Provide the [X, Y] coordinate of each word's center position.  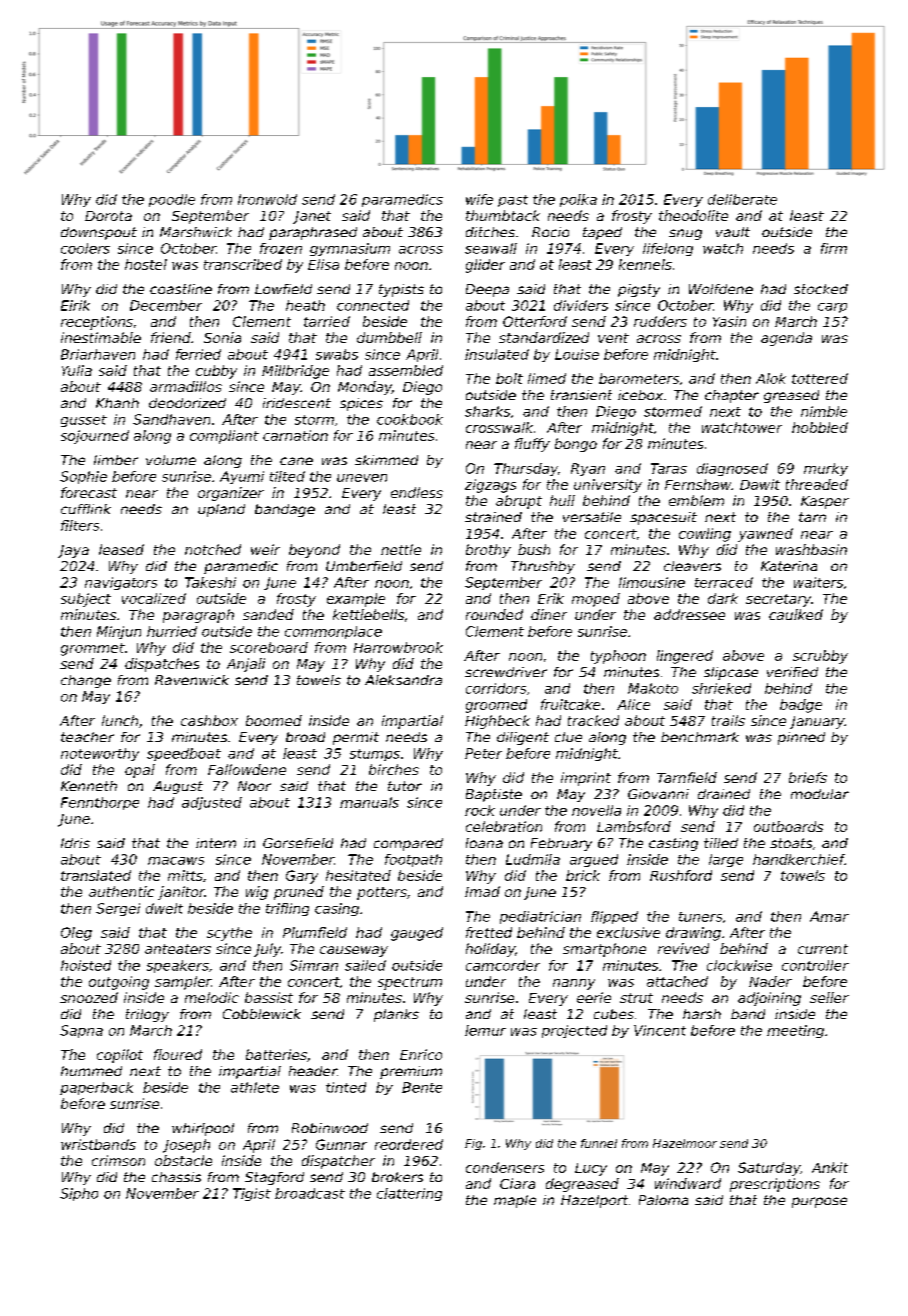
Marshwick [196, 232]
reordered [409, 1144]
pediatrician [540, 917]
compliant [224, 437]
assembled [406, 370]
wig [257, 893]
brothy [488, 551]
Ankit [830, 1167]
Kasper [825, 502]
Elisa [323, 264]
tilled [721, 843]
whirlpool [203, 1129]
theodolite [693, 215]
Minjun [119, 632]
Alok [771, 378]
